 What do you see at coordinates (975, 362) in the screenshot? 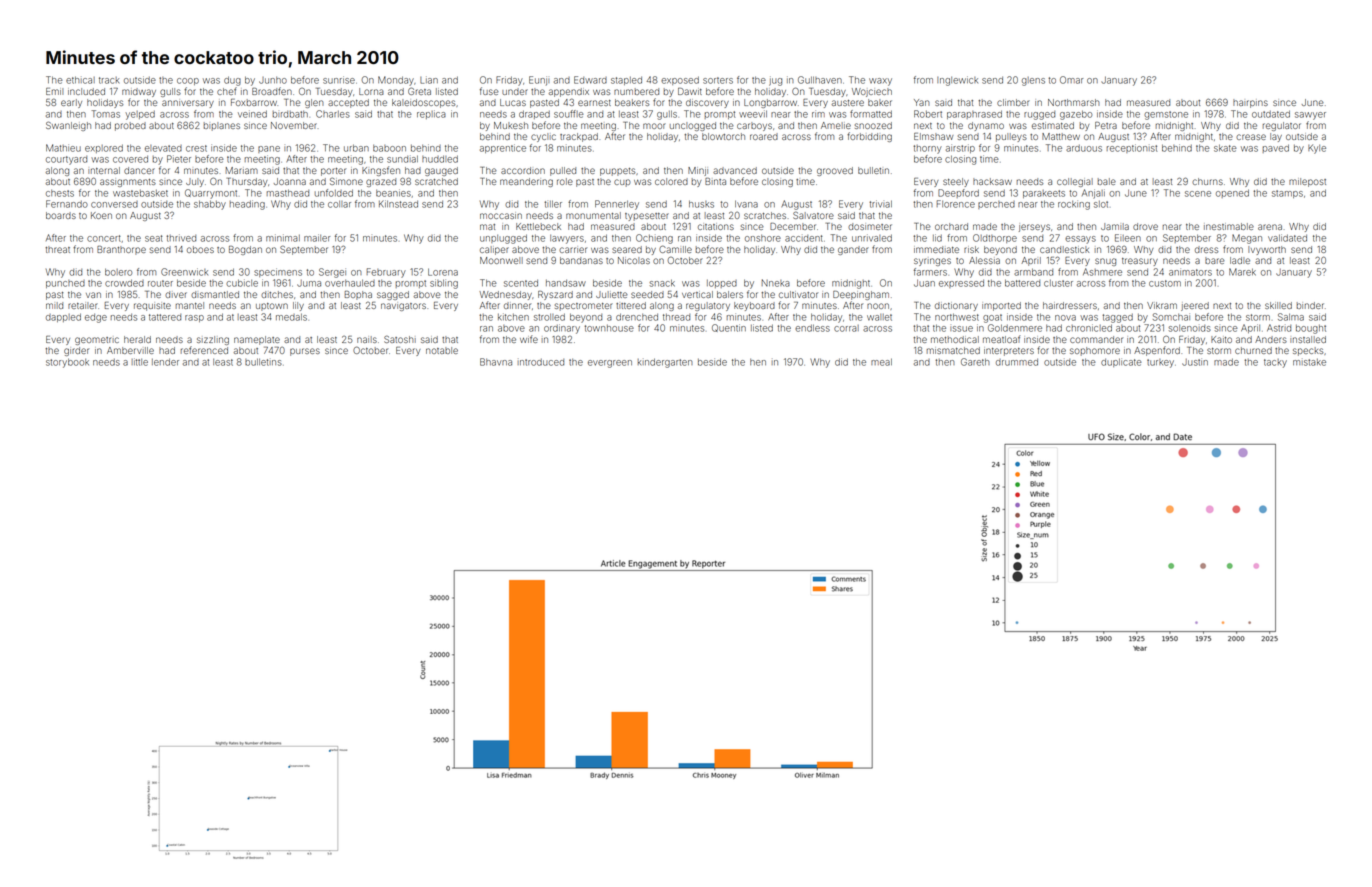
I see `Gareth` at bounding box center [975, 362].
